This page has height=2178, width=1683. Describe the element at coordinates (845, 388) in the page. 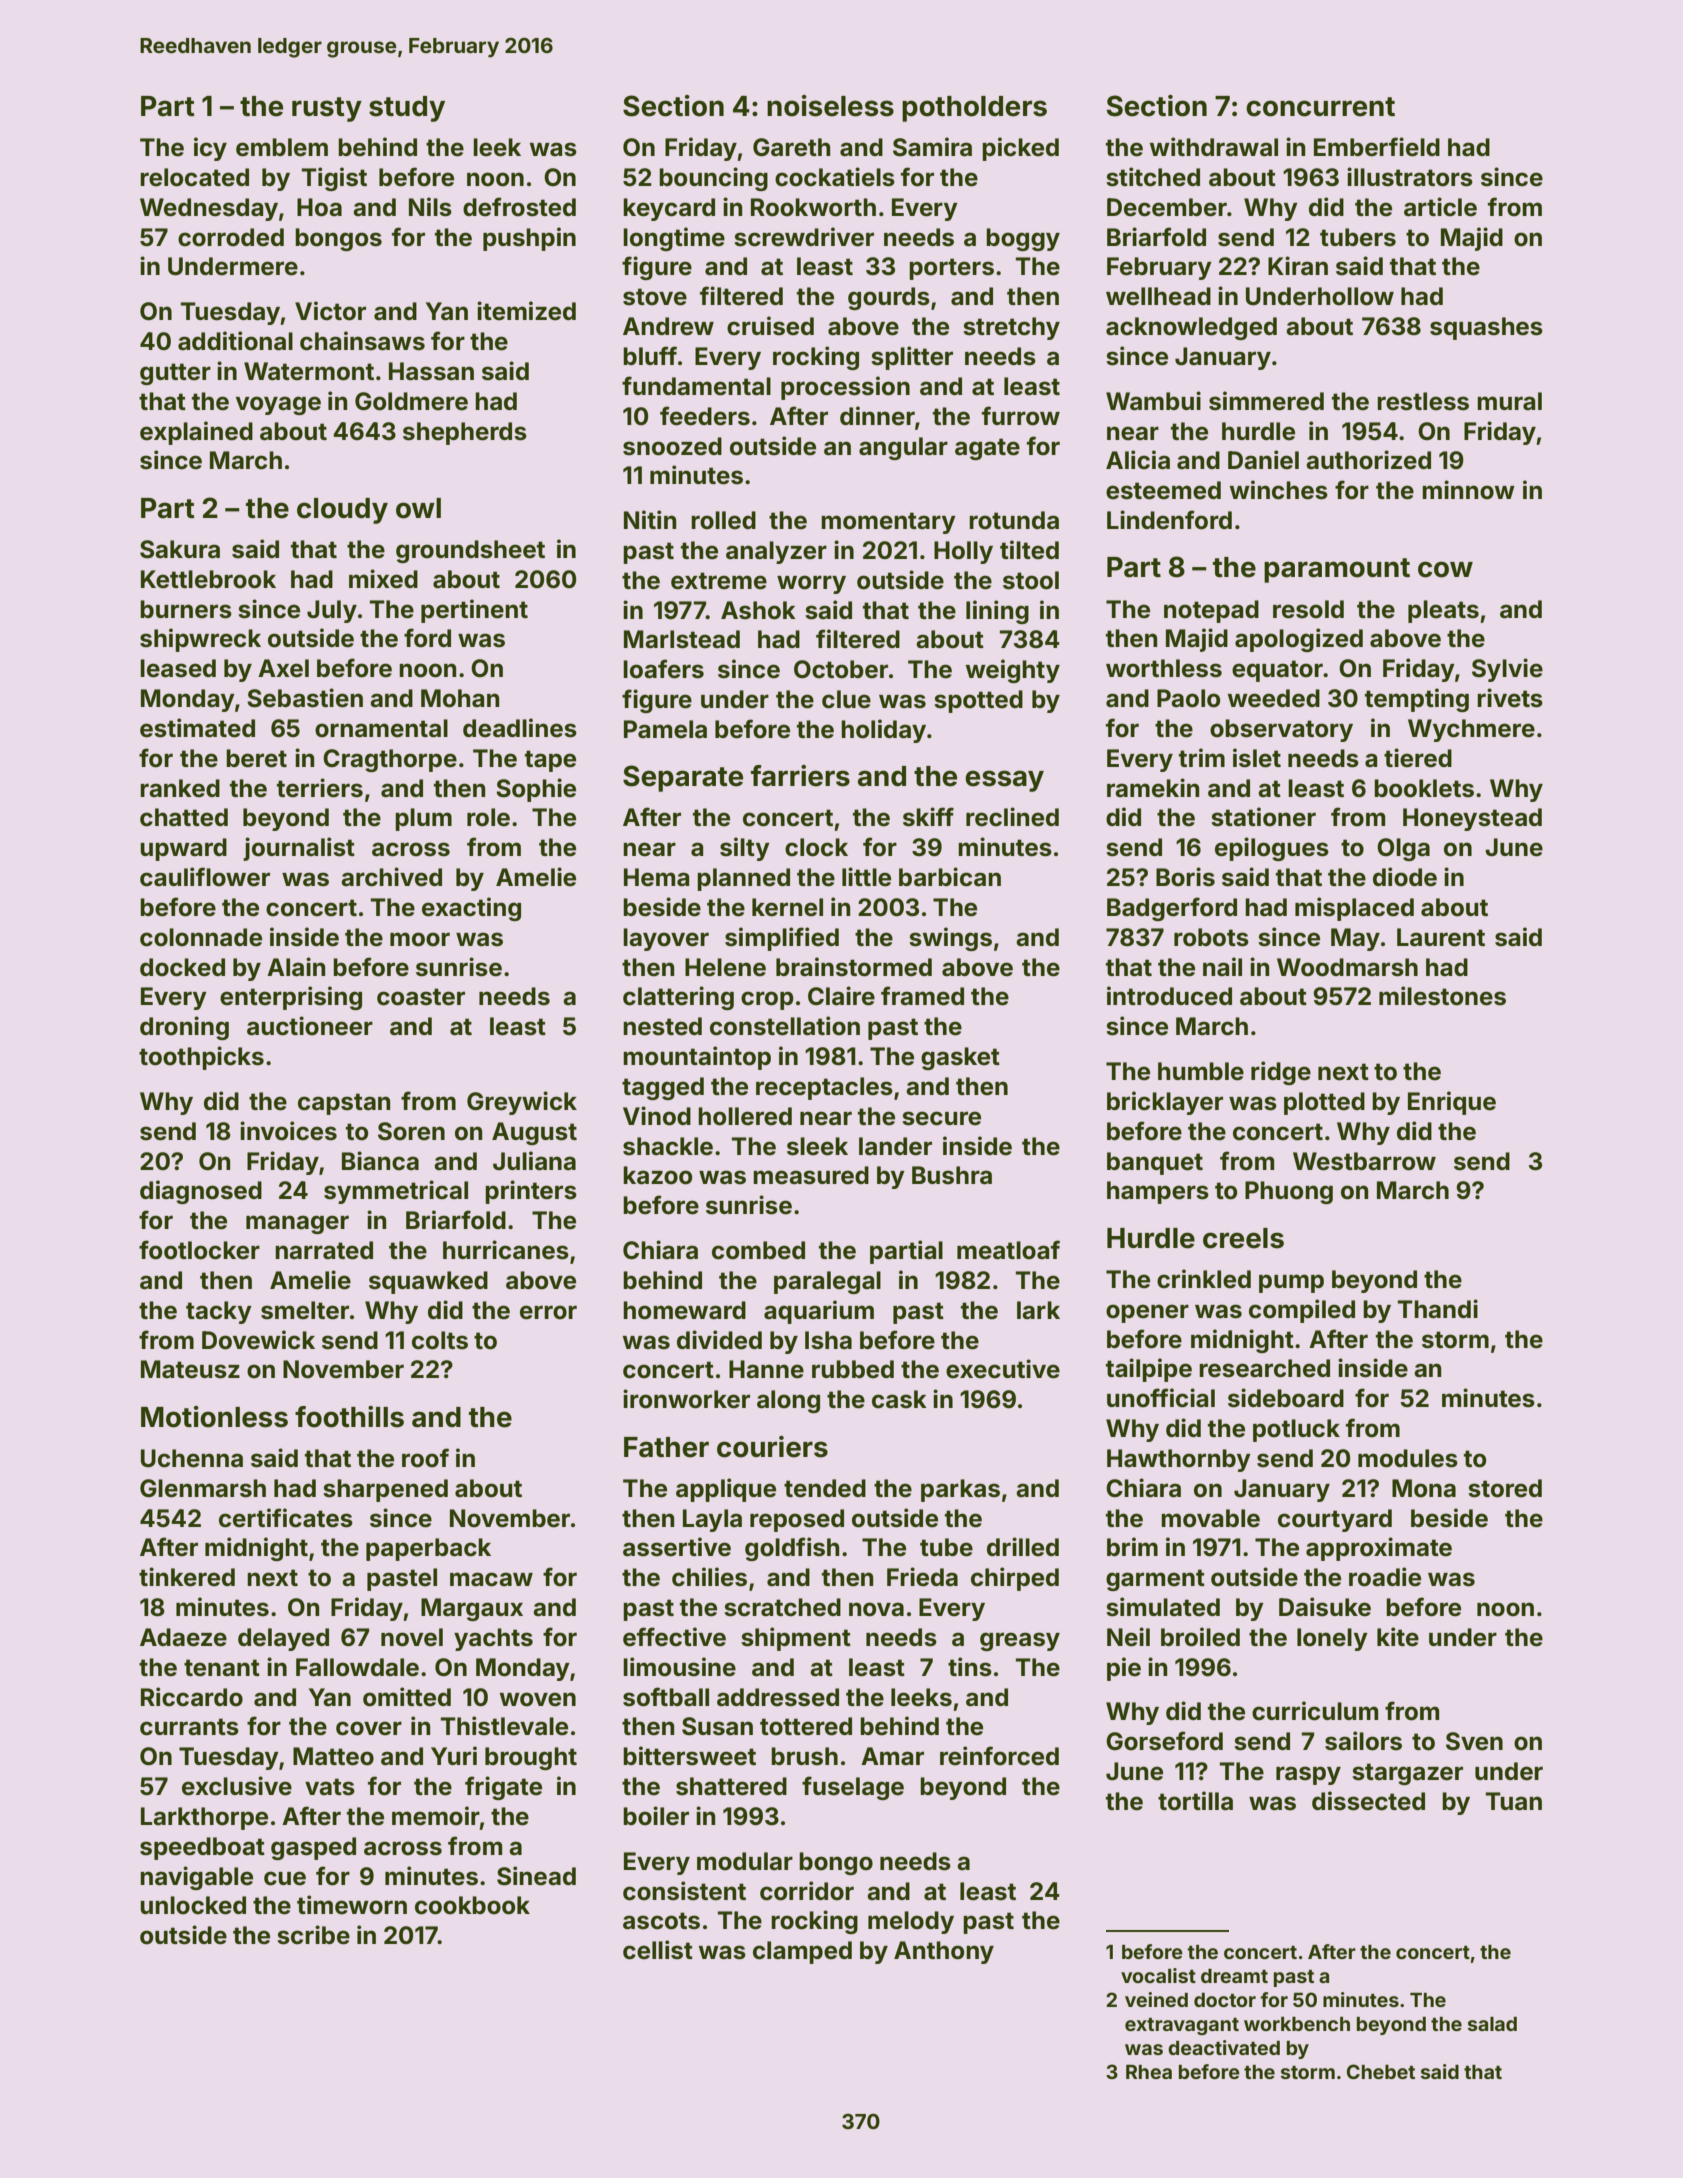

I see `procession` at that location.
